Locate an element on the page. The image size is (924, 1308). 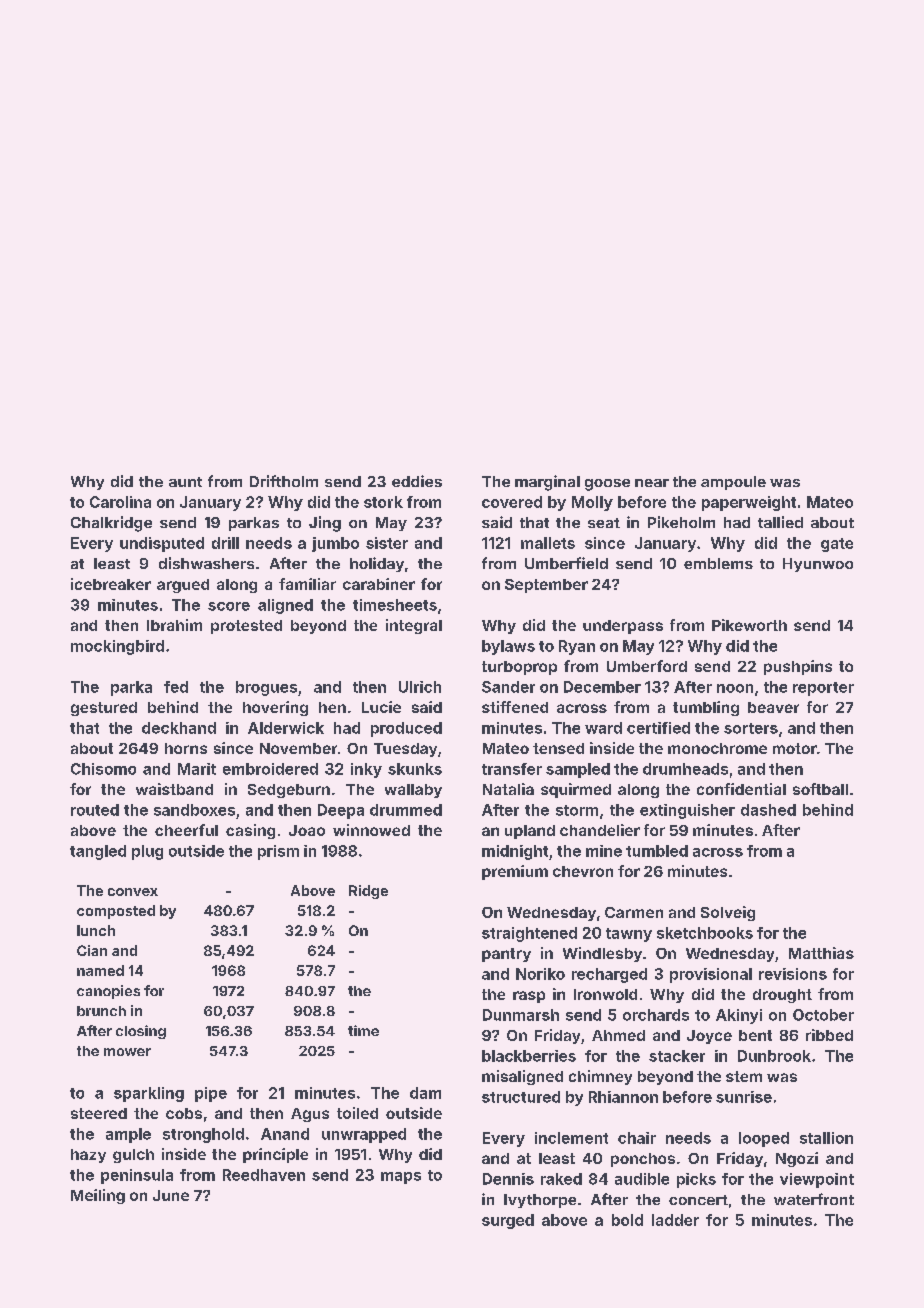
aunt is located at coordinates (185, 482).
